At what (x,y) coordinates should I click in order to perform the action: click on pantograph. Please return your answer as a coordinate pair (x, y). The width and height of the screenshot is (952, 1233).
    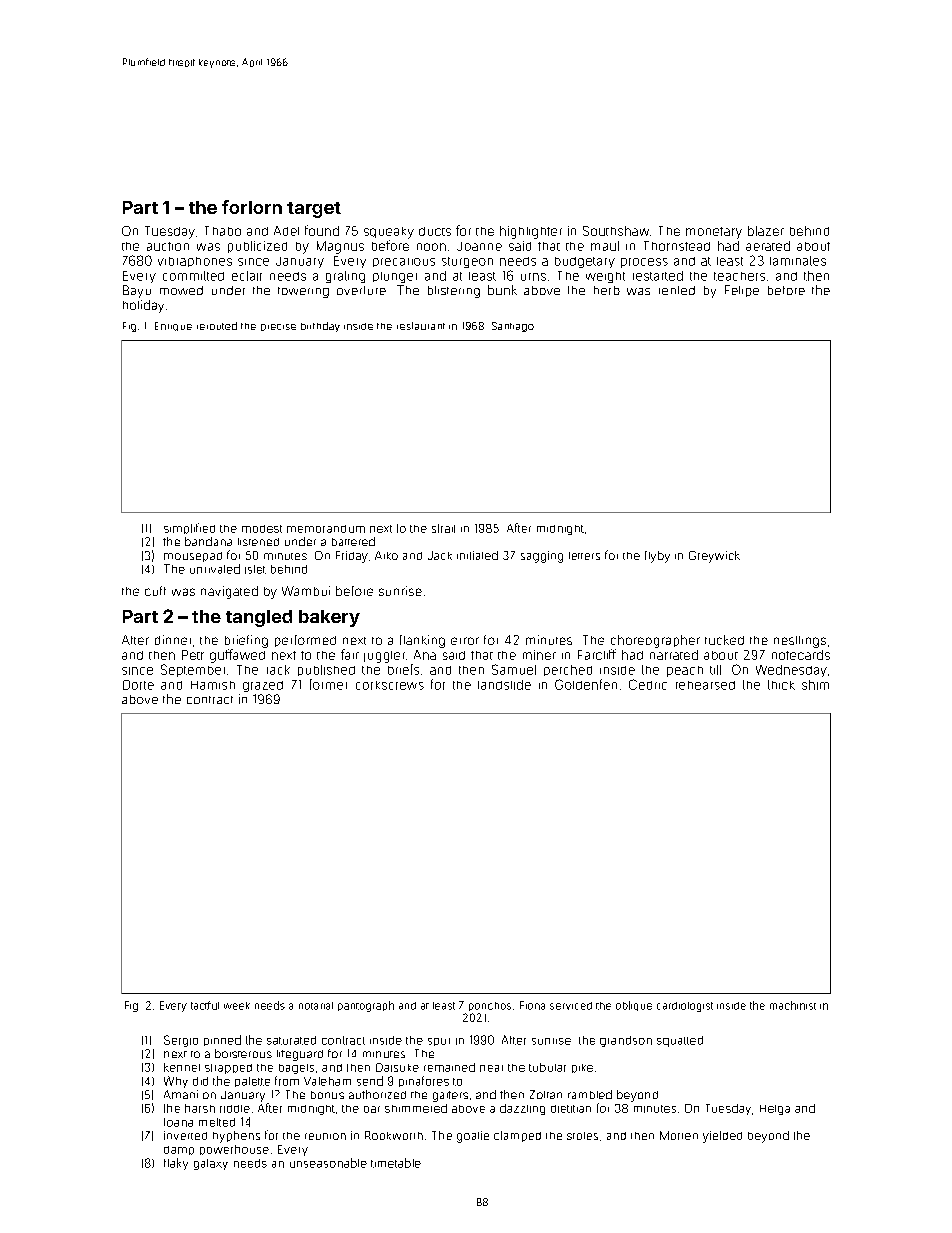
    Looking at the image, I should click on (366, 1006).
